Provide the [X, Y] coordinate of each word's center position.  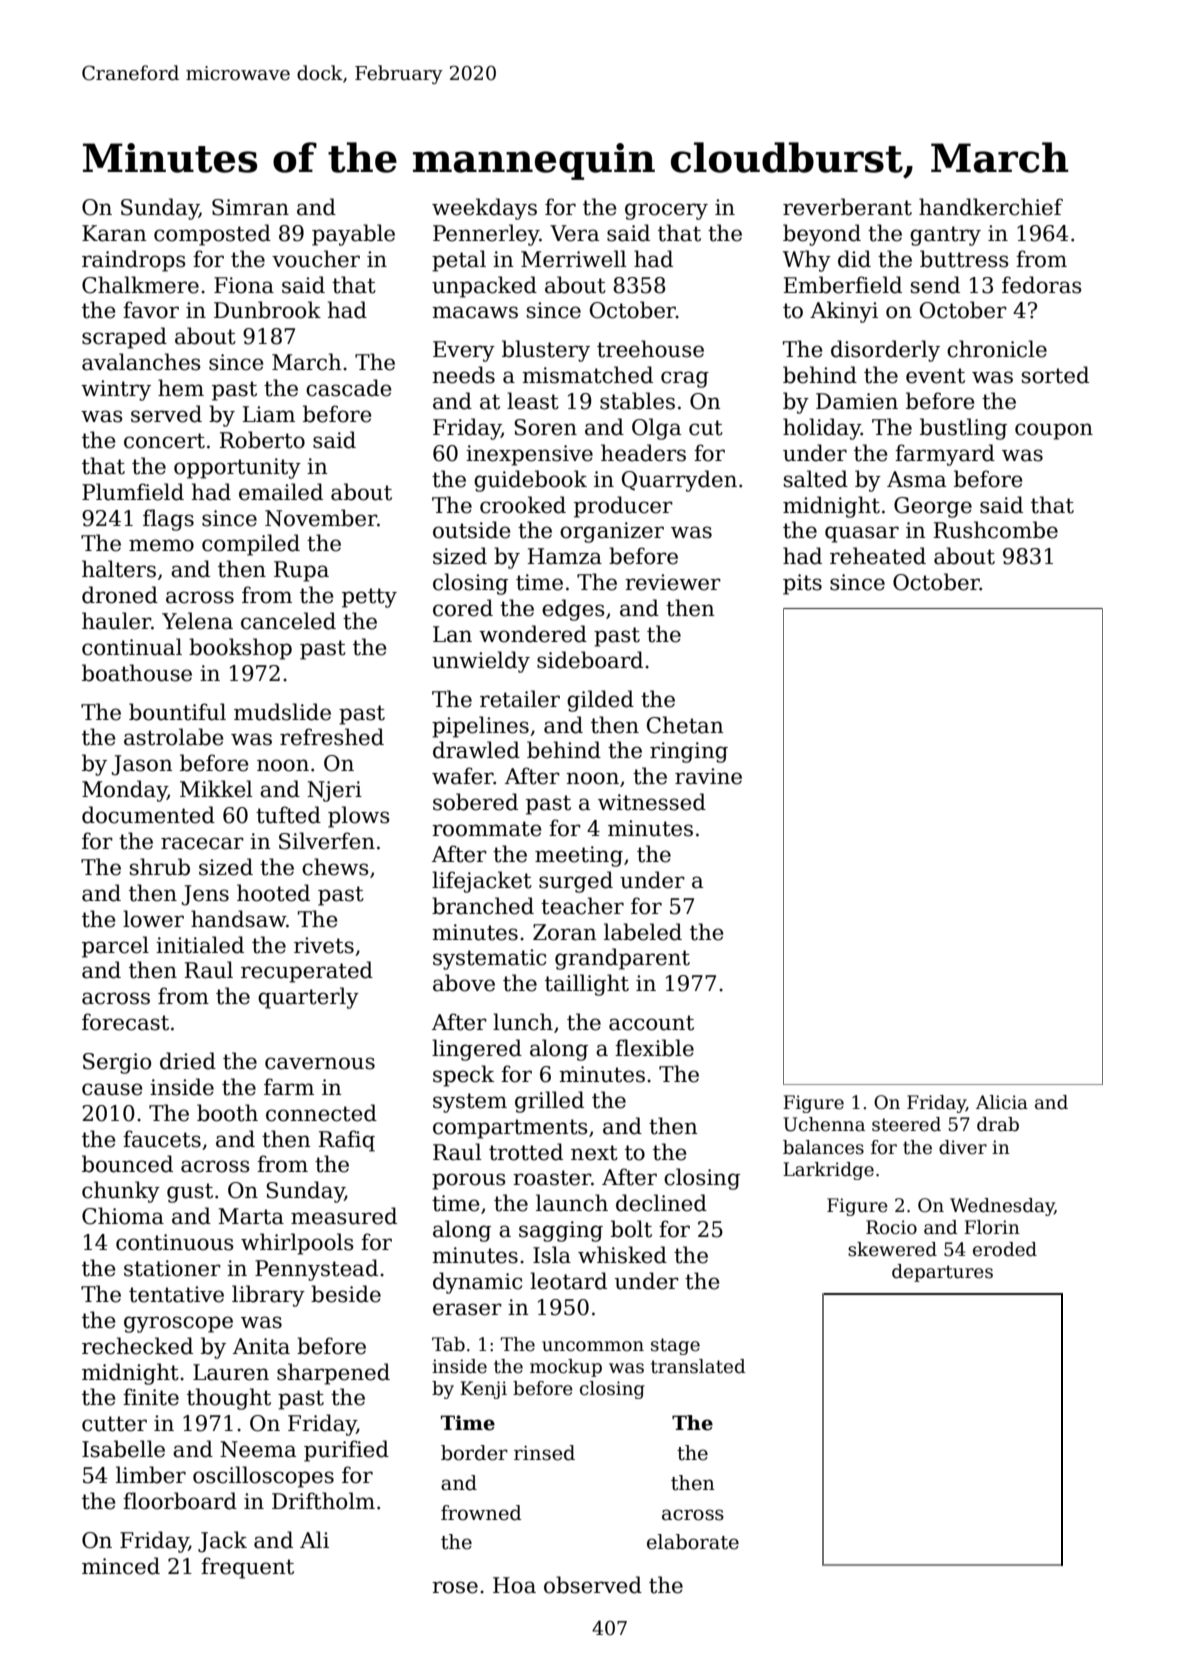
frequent [247, 1568]
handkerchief [991, 207]
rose [455, 1587]
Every [464, 351]
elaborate [693, 1542]
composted [212, 235]
